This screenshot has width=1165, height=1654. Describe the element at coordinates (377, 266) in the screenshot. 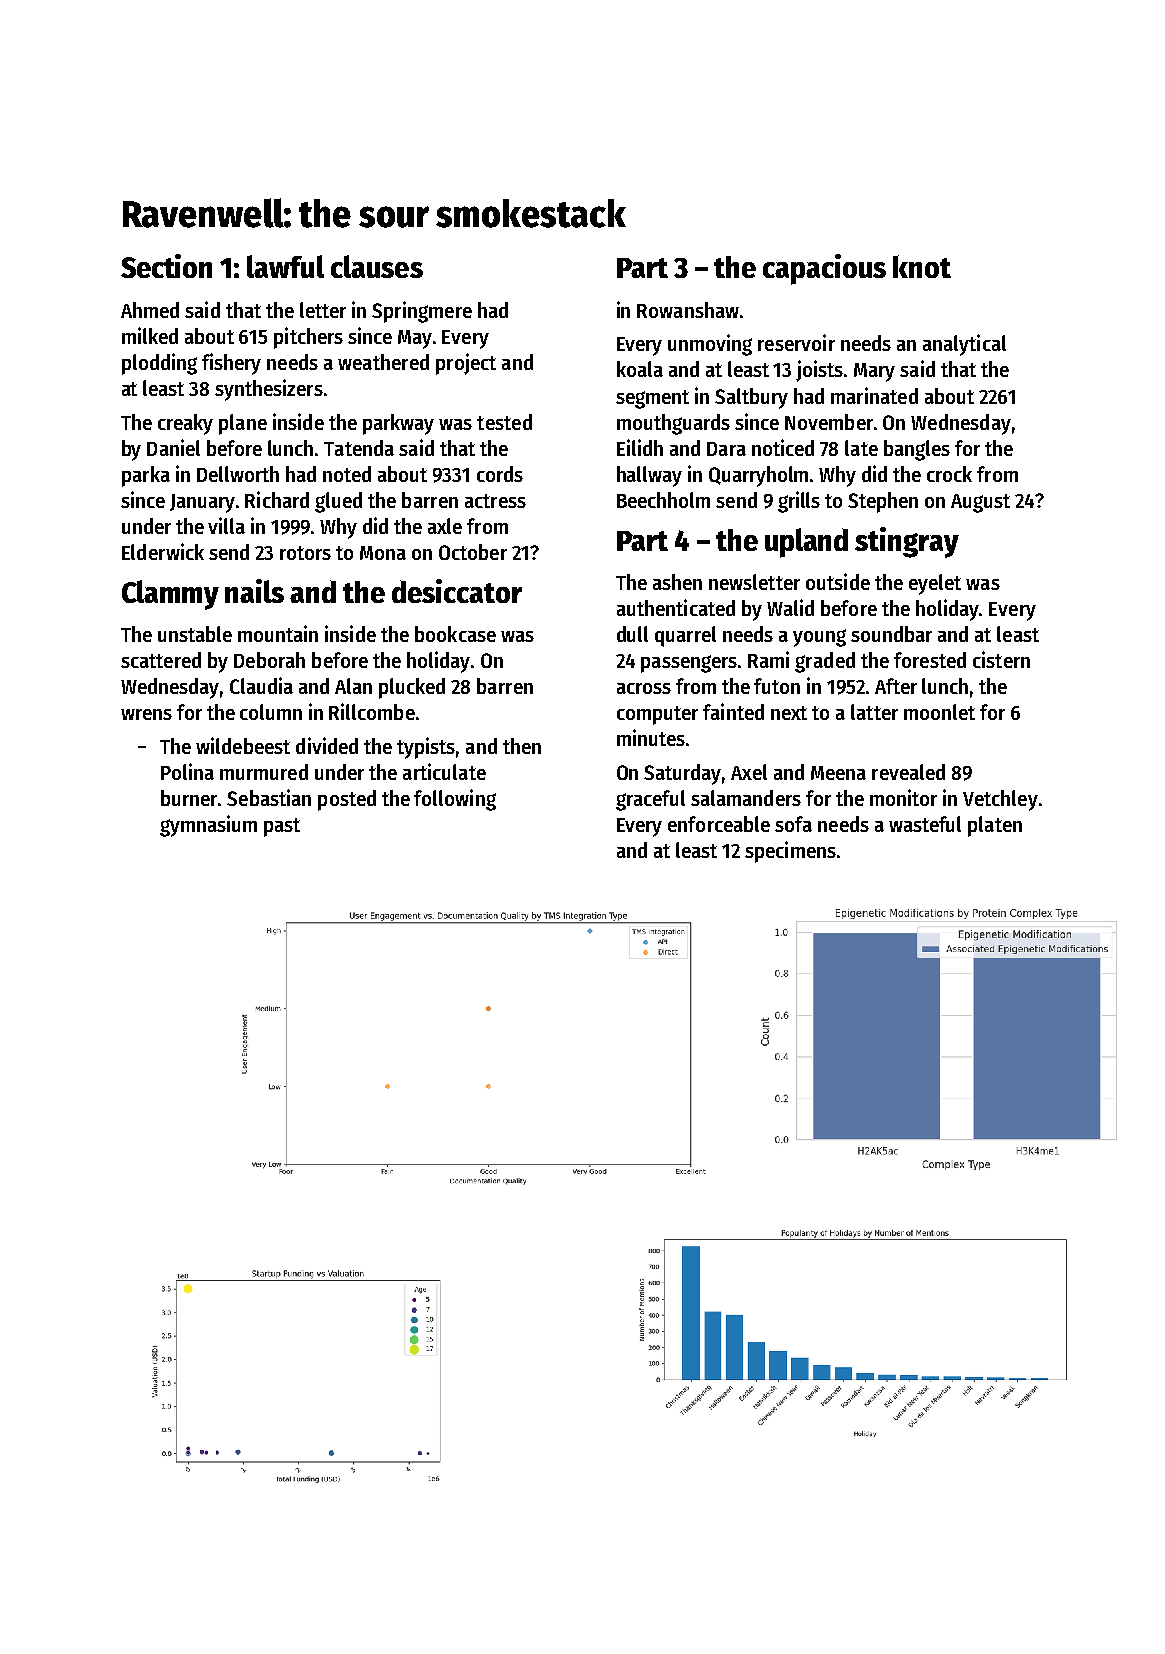

I see `clauses` at that location.
